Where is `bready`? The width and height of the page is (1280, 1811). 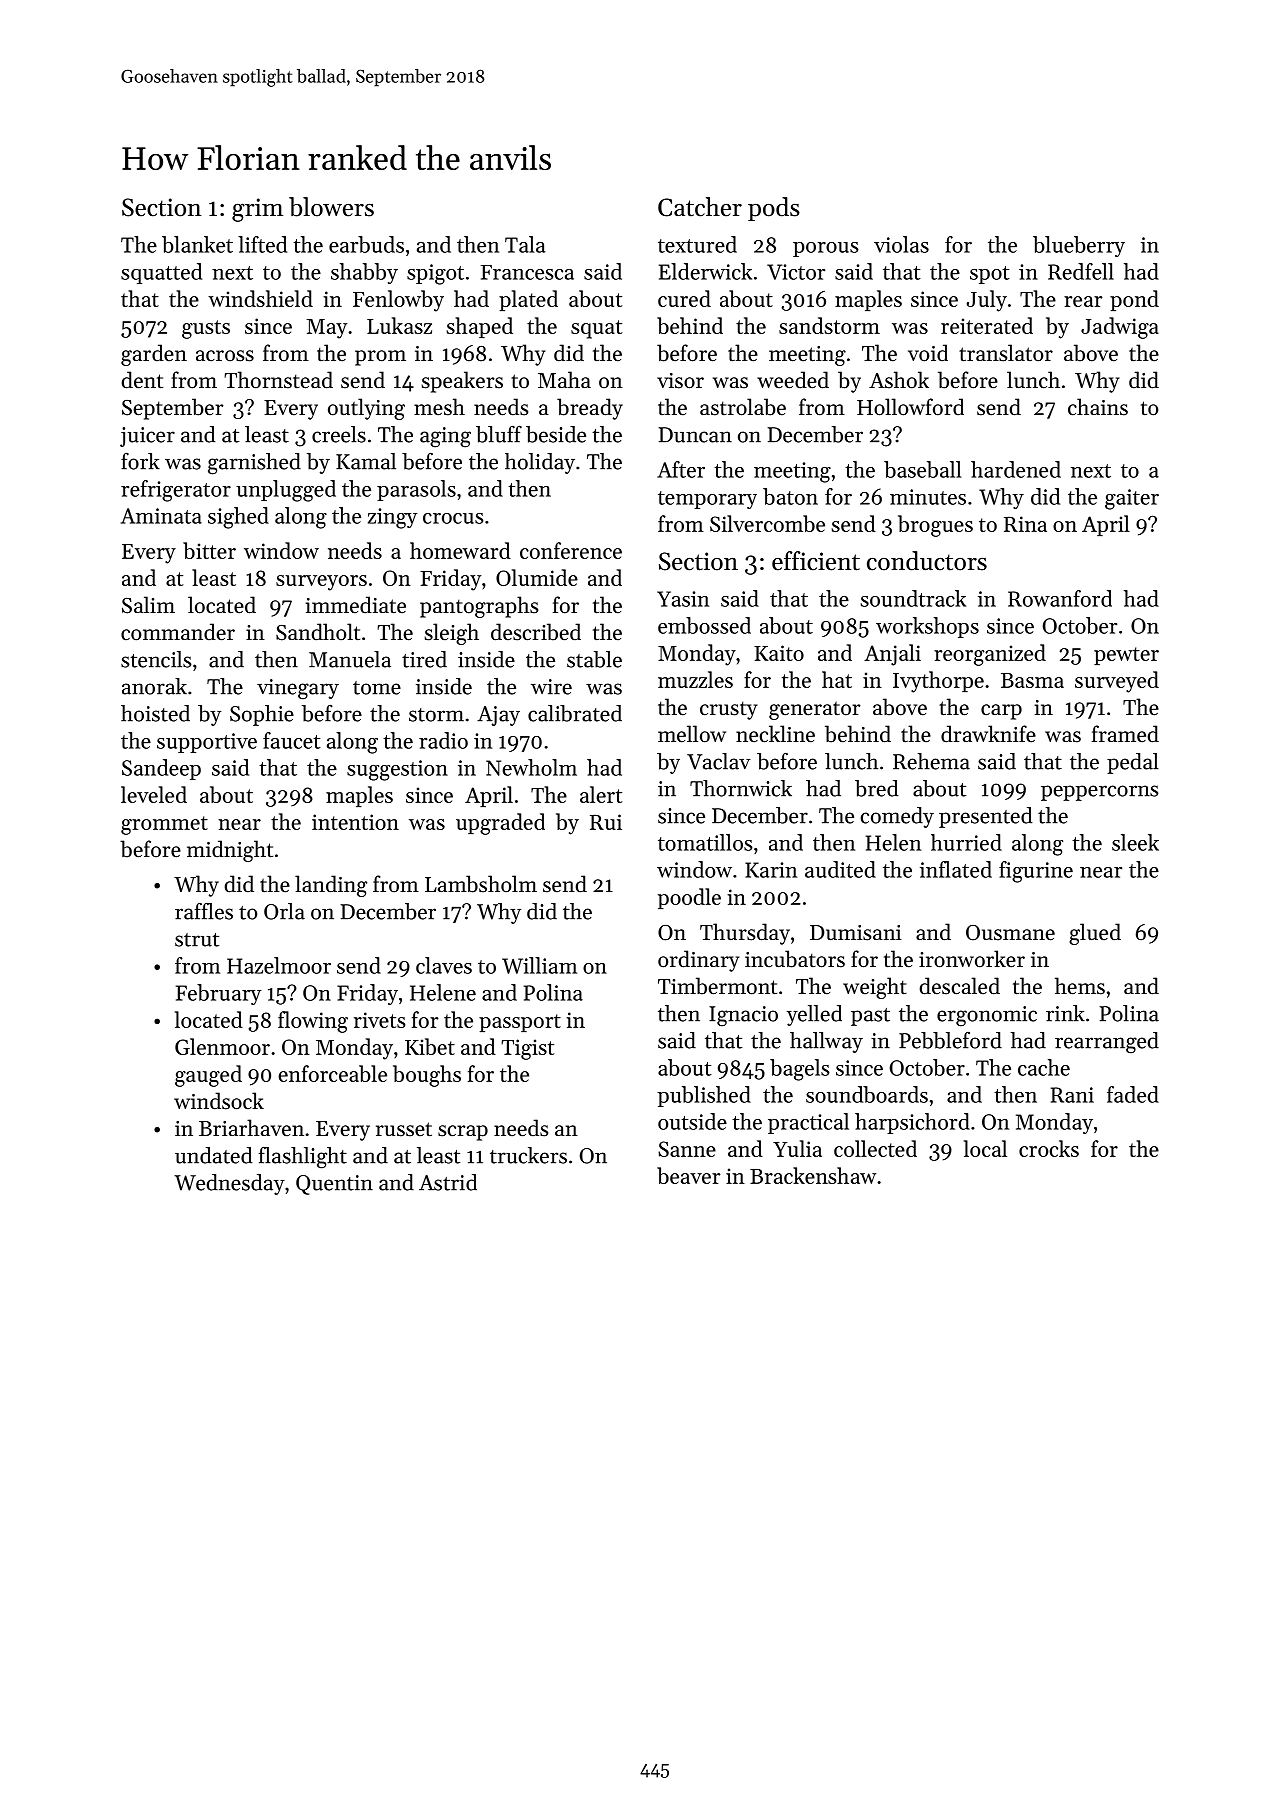 bready is located at coordinates (590, 409).
